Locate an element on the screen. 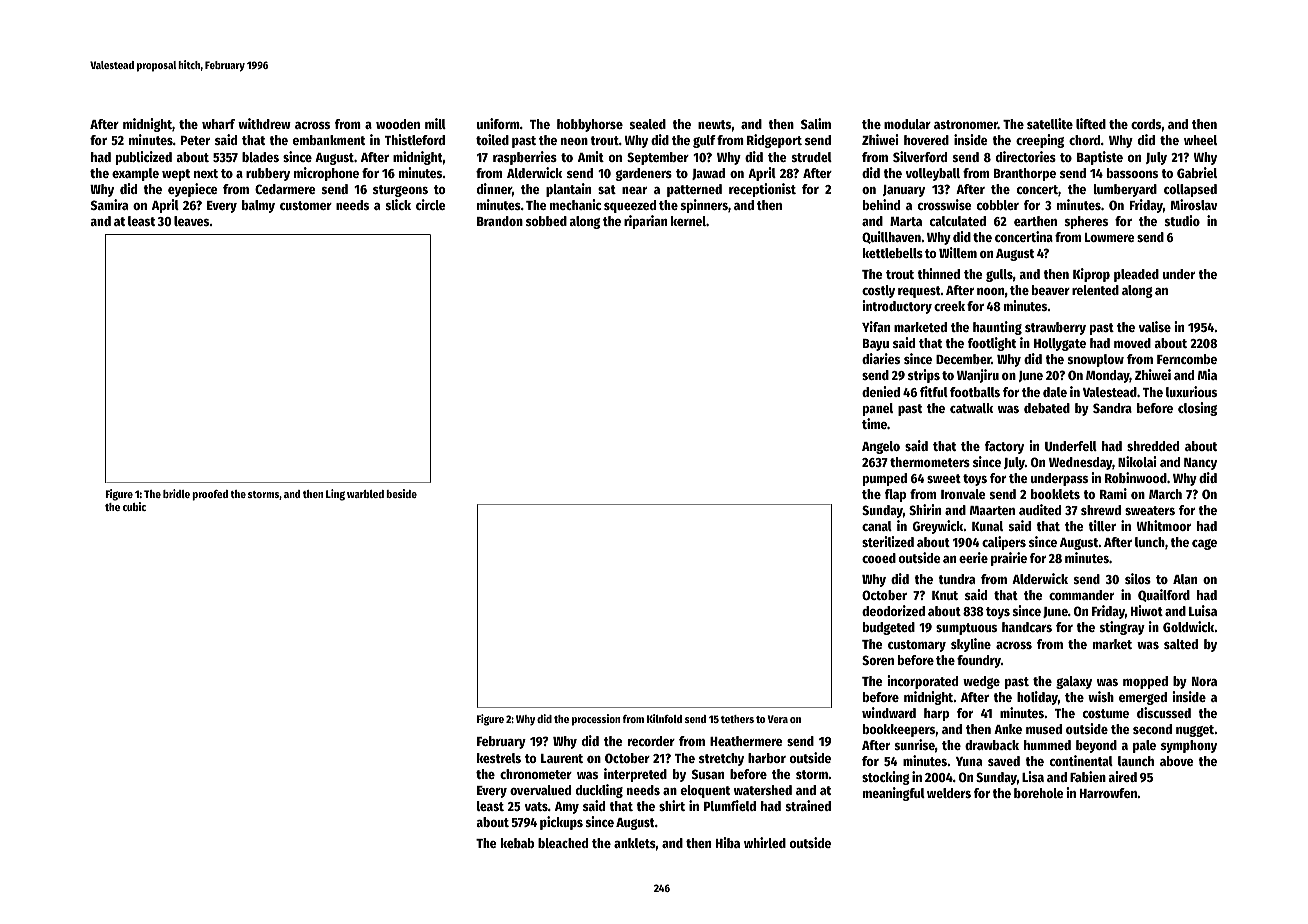  Plumfield is located at coordinates (730, 805).
